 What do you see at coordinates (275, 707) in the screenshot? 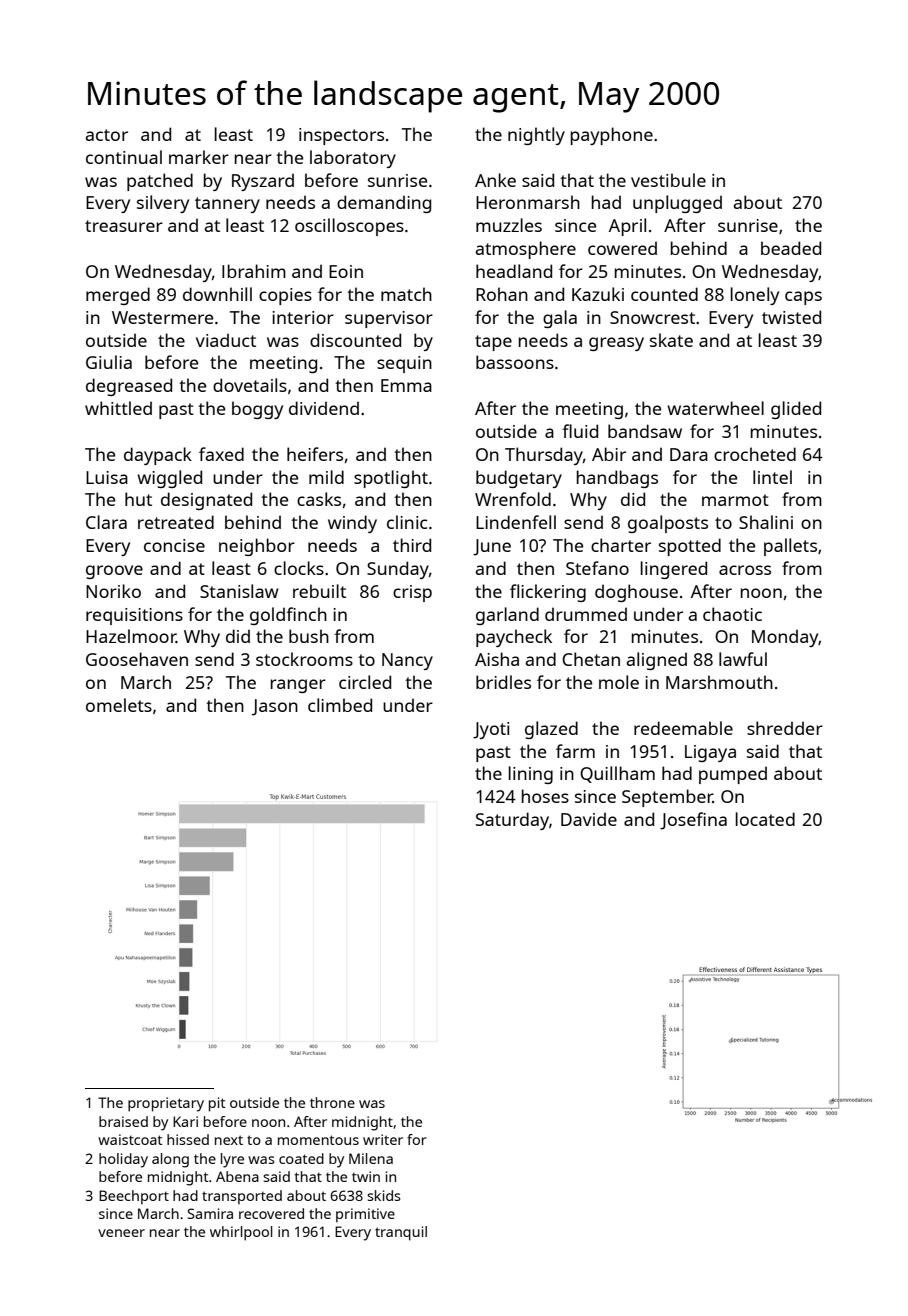
I see `Jason` at bounding box center [275, 707].
